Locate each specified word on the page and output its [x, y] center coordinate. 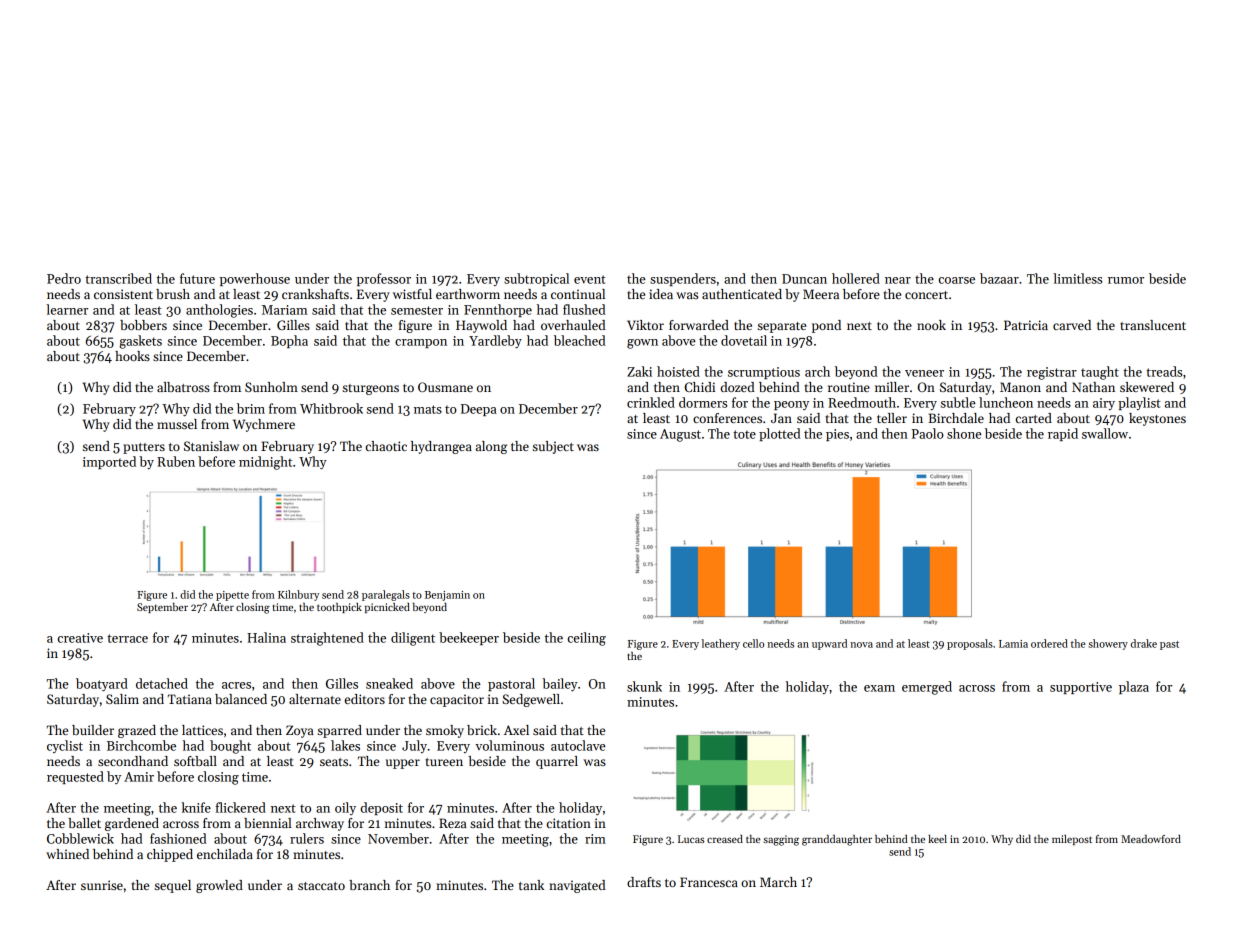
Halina [266, 637]
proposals [970, 644]
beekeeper [469, 638]
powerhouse [255, 279]
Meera [821, 294]
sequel [173, 886]
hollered [856, 278]
